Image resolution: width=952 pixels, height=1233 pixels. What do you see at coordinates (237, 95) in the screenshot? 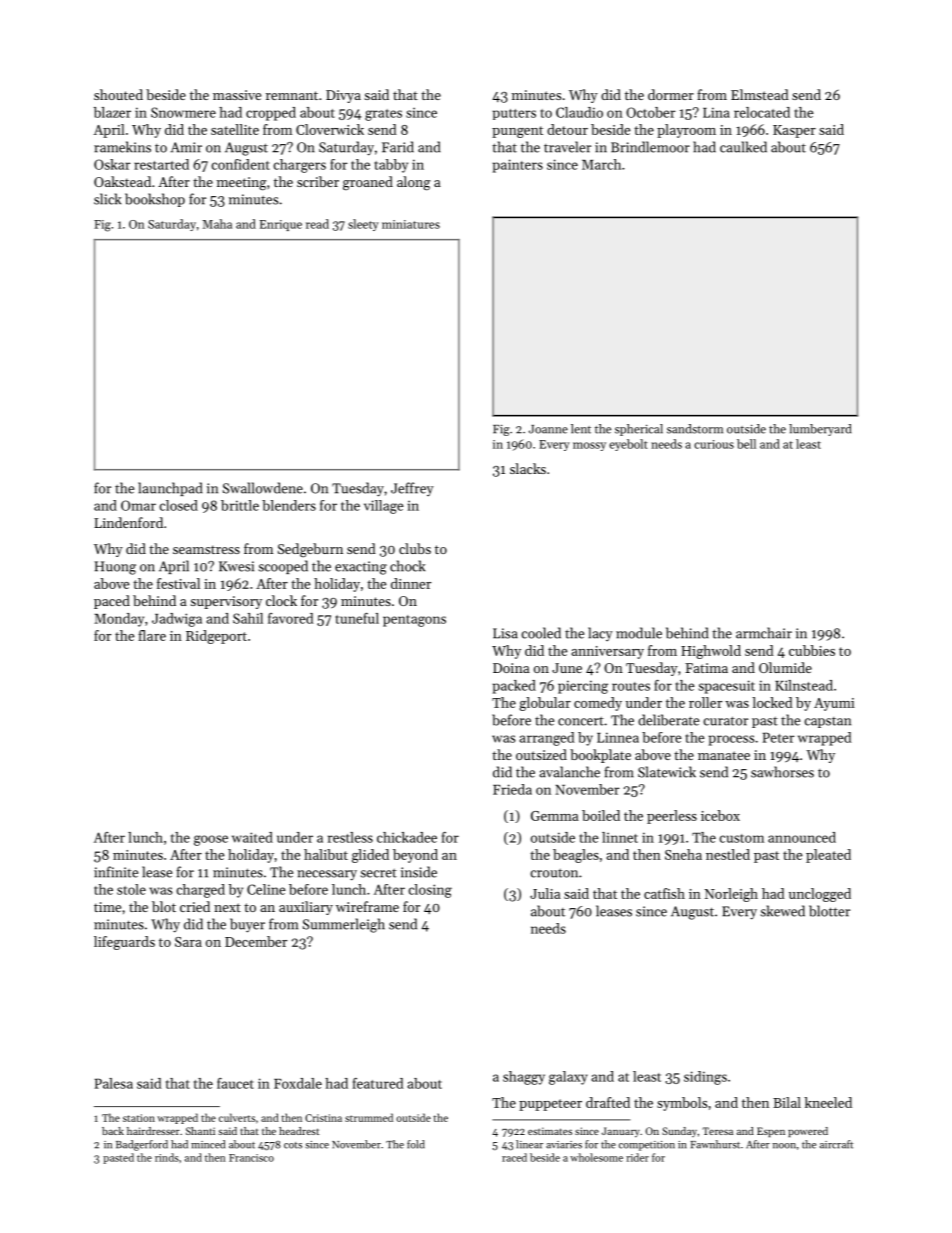
I see `massive` at bounding box center [237, 95].
